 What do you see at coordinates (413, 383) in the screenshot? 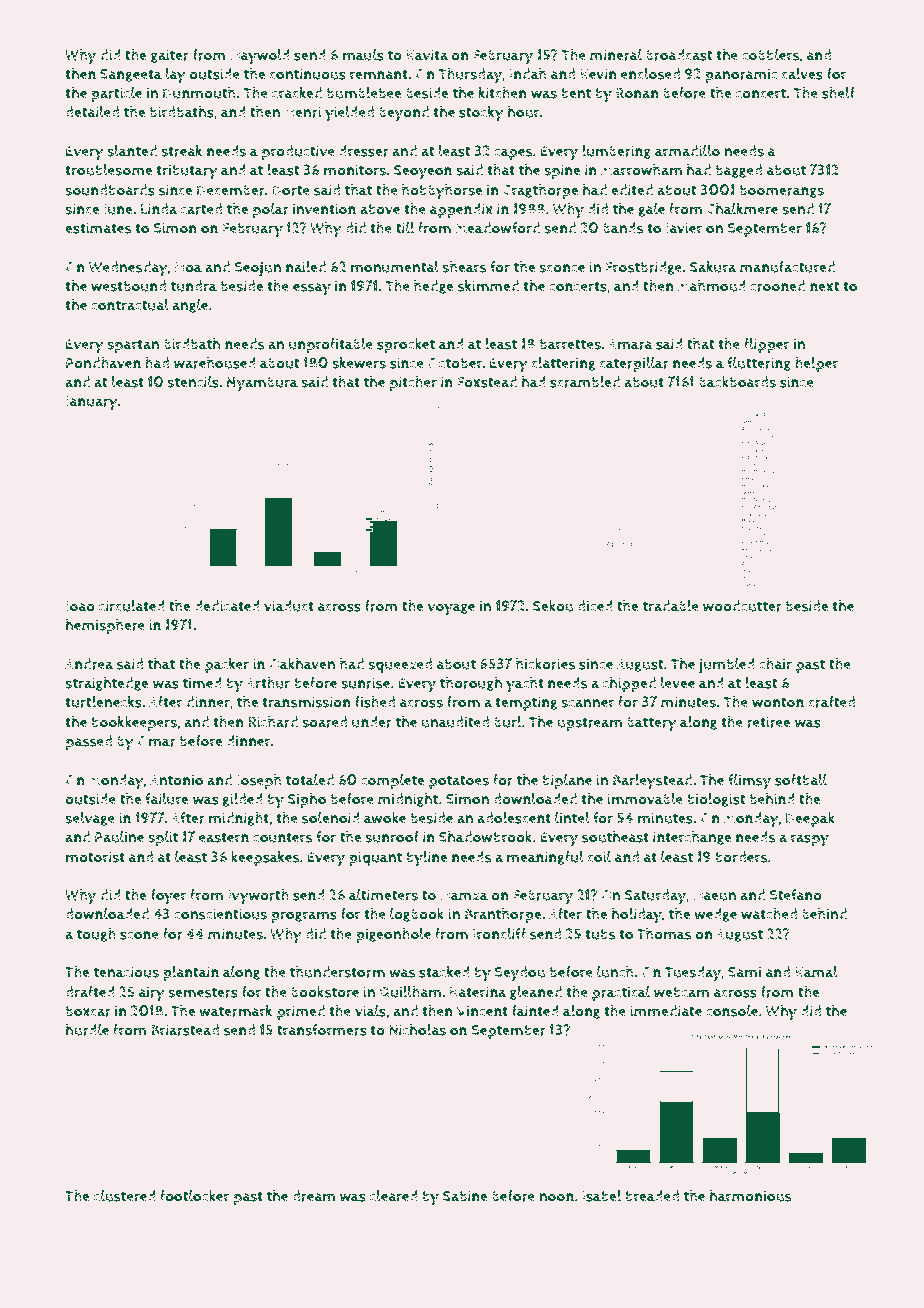
I see `pitcher` at bounding box center [413, 383].
